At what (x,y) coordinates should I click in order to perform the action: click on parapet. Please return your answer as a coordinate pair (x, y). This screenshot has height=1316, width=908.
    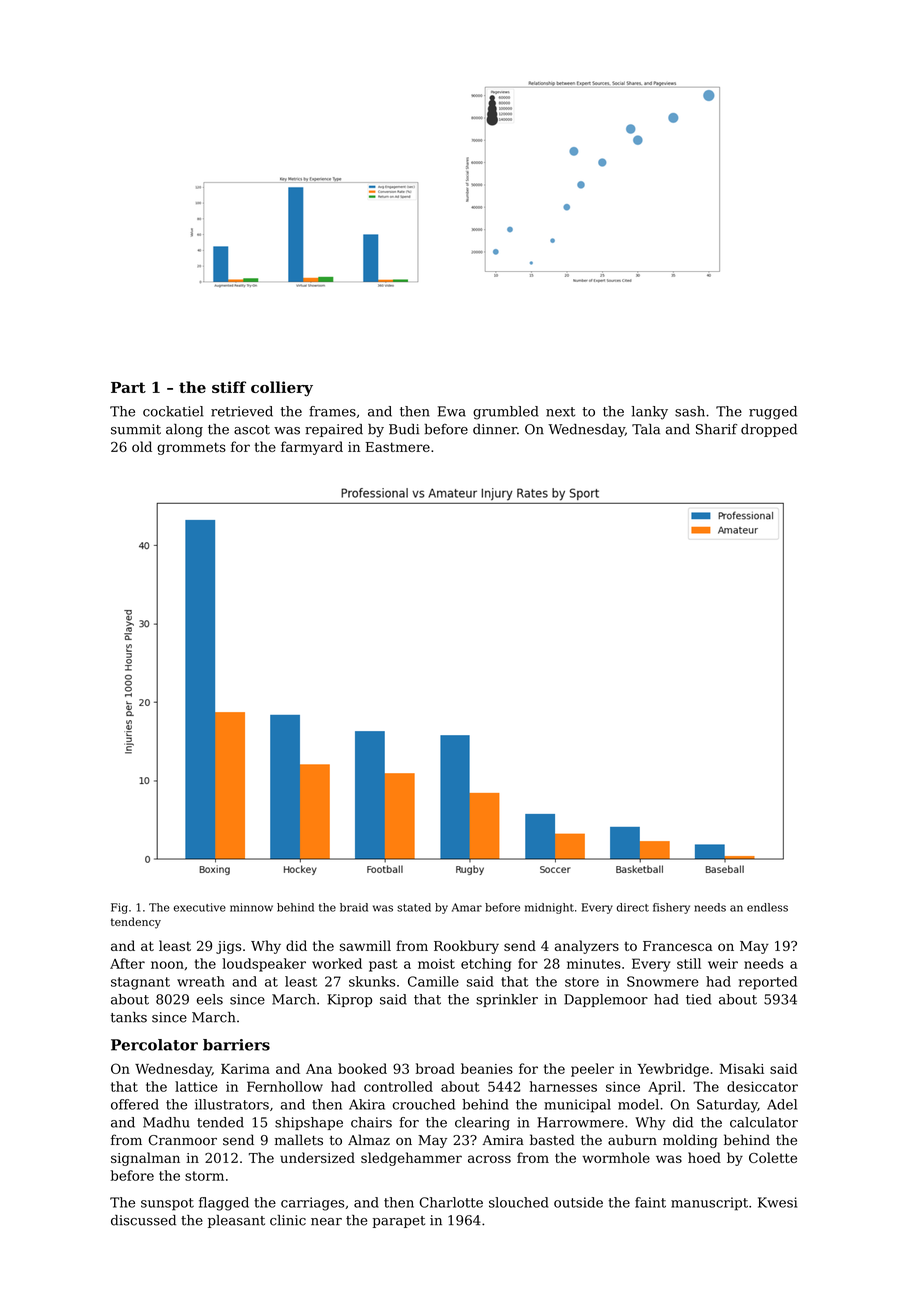
    Looking at the image, I should click on (399, 1222).
